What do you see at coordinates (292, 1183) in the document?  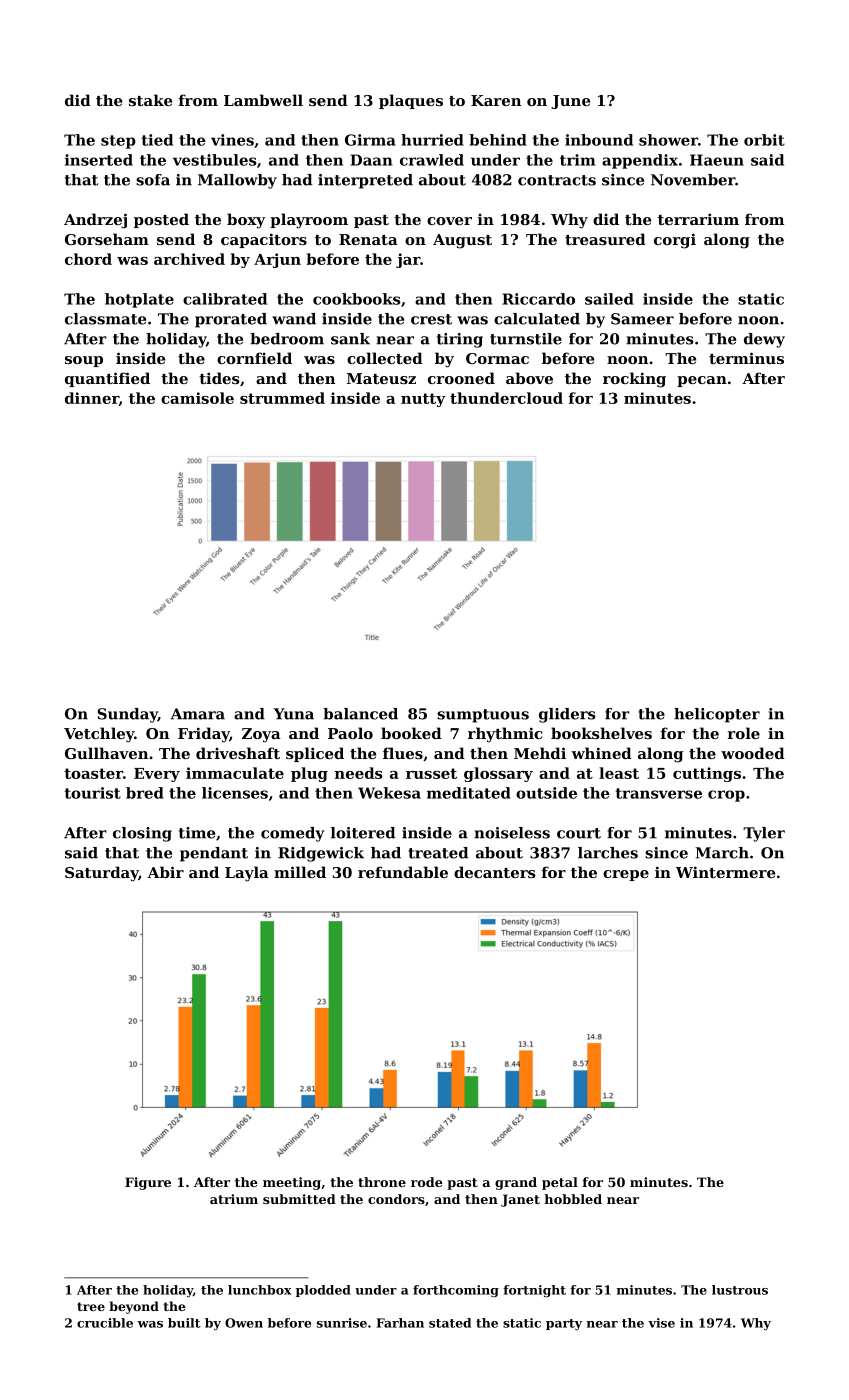 I see `meeting` at bounding box center [292, 1183].
